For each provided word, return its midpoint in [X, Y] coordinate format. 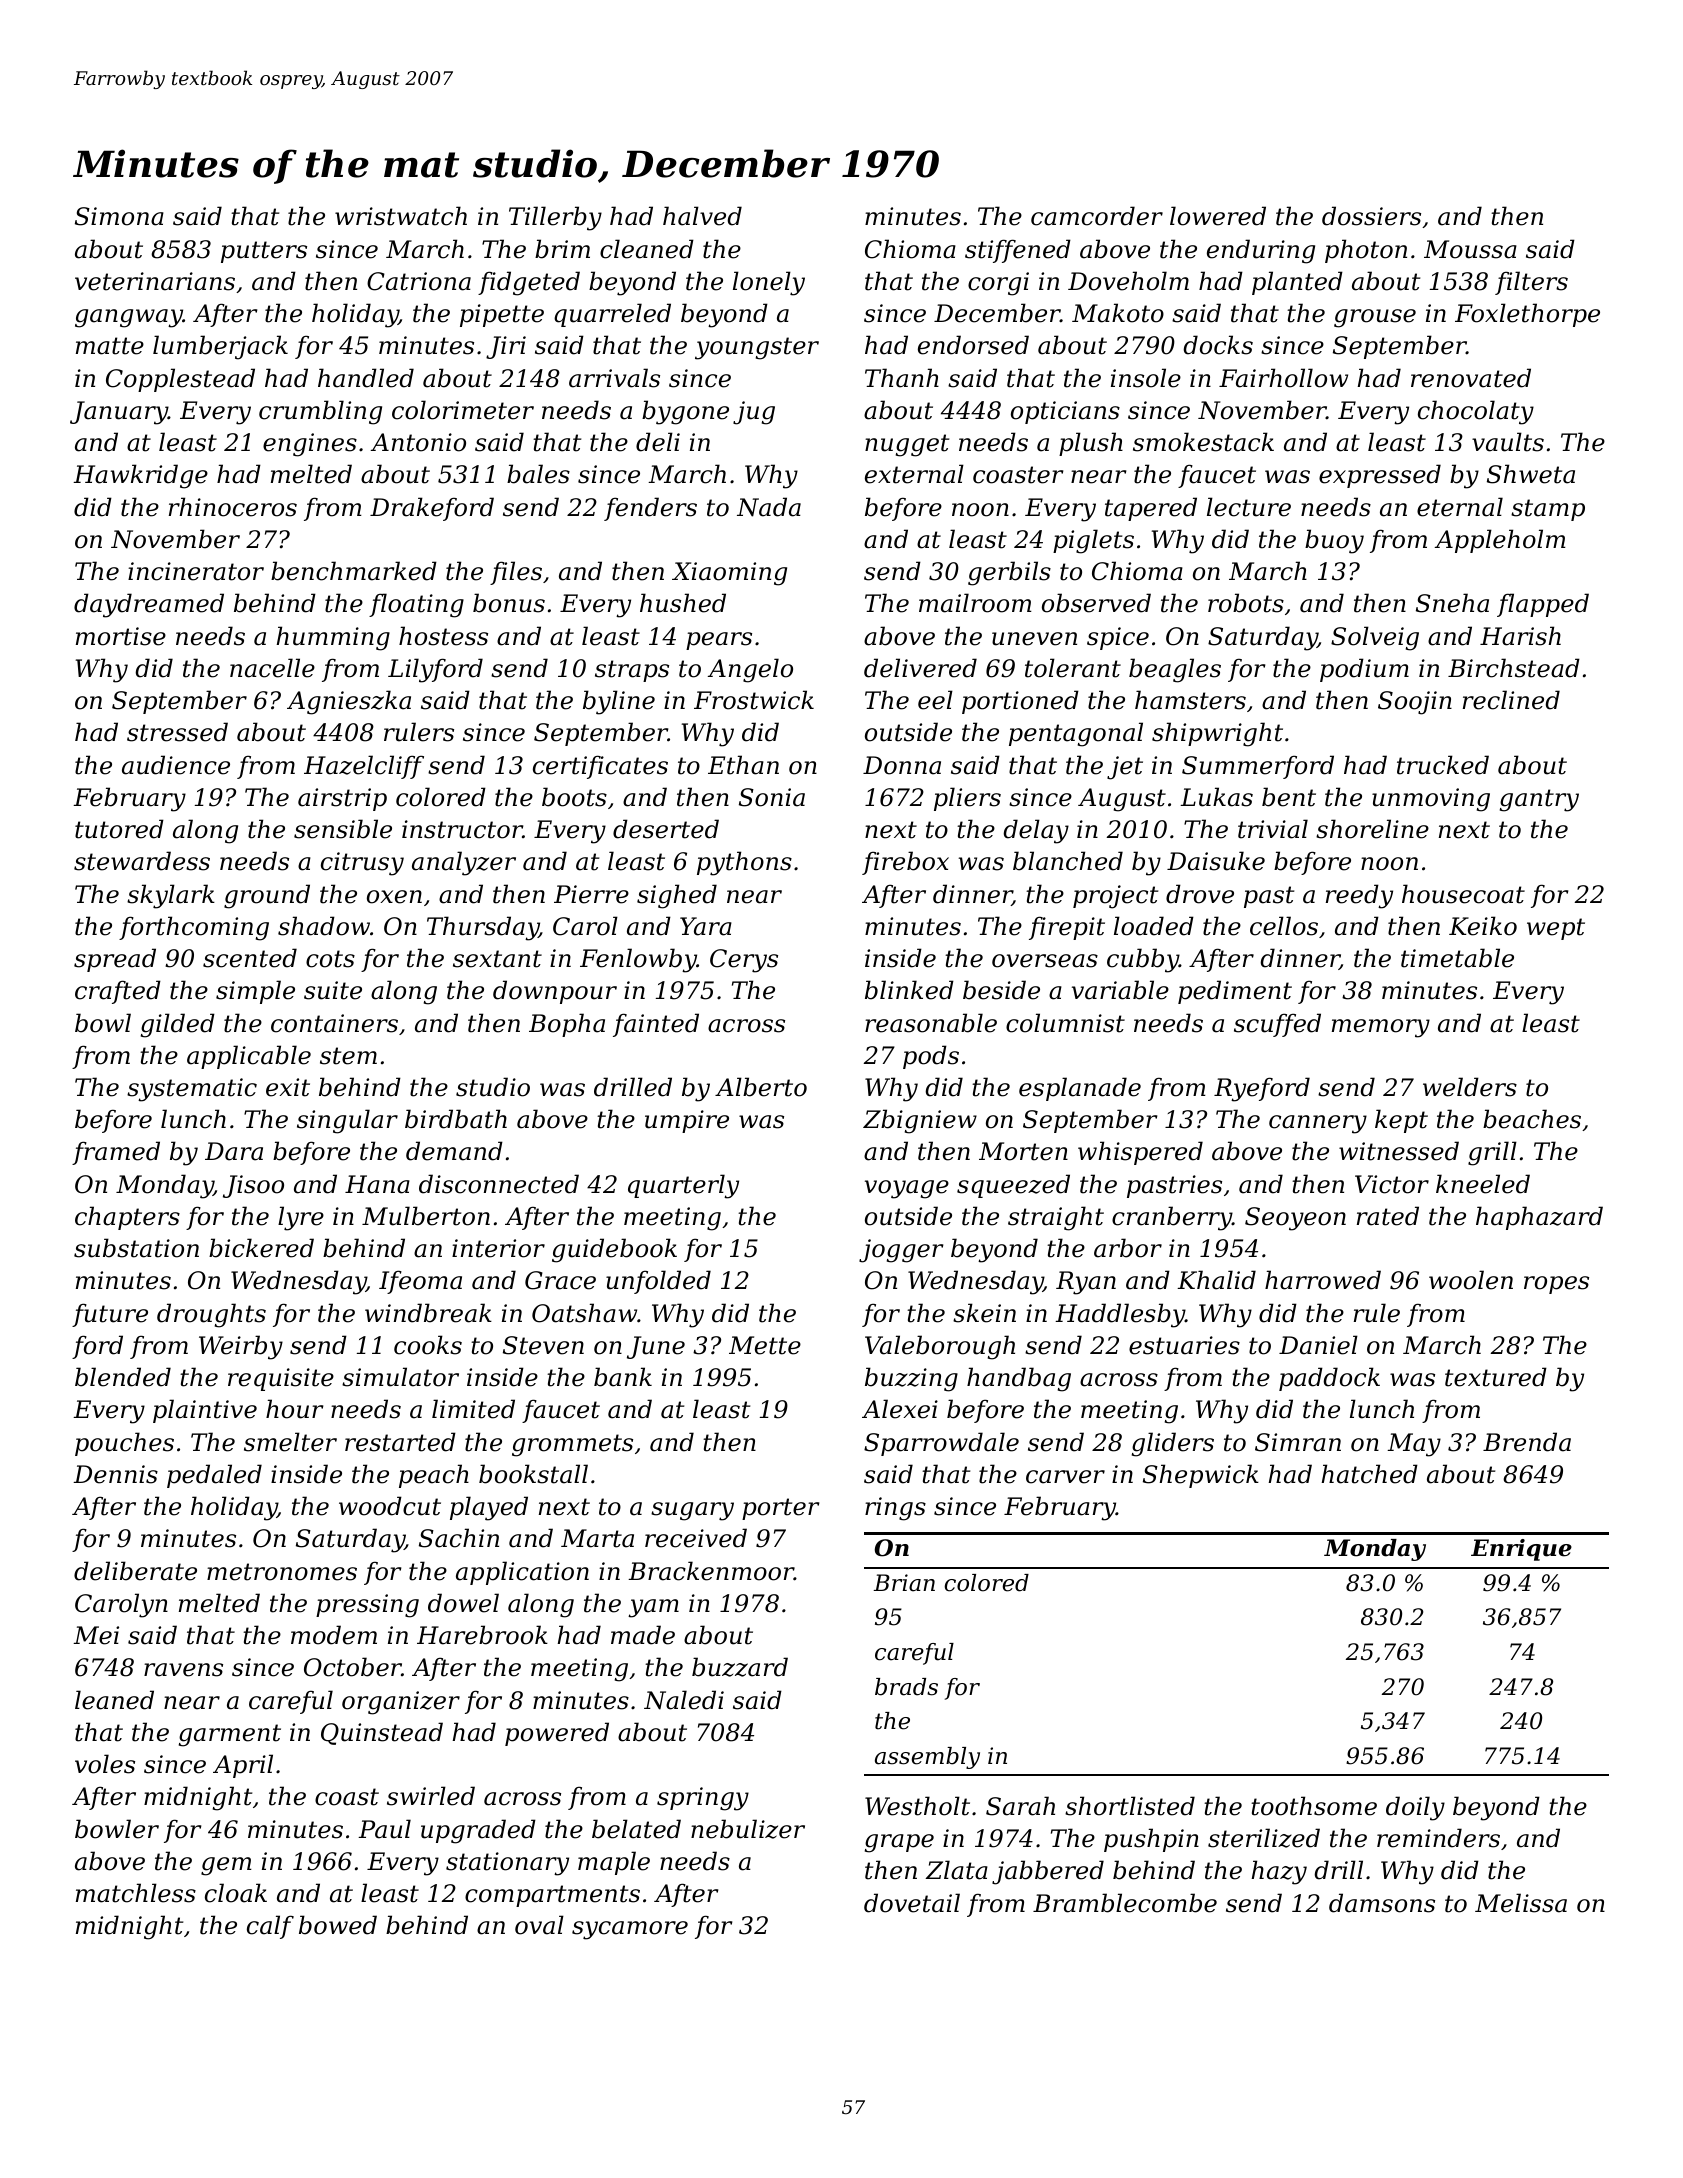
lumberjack [220, 347]
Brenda [1527, 1442]
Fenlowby [638, 960]
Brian [904, 1583]
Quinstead [382, 1733]
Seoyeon [1295, 1219]
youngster [757, 348]
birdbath [456, 1119]
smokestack [1203, 442]
